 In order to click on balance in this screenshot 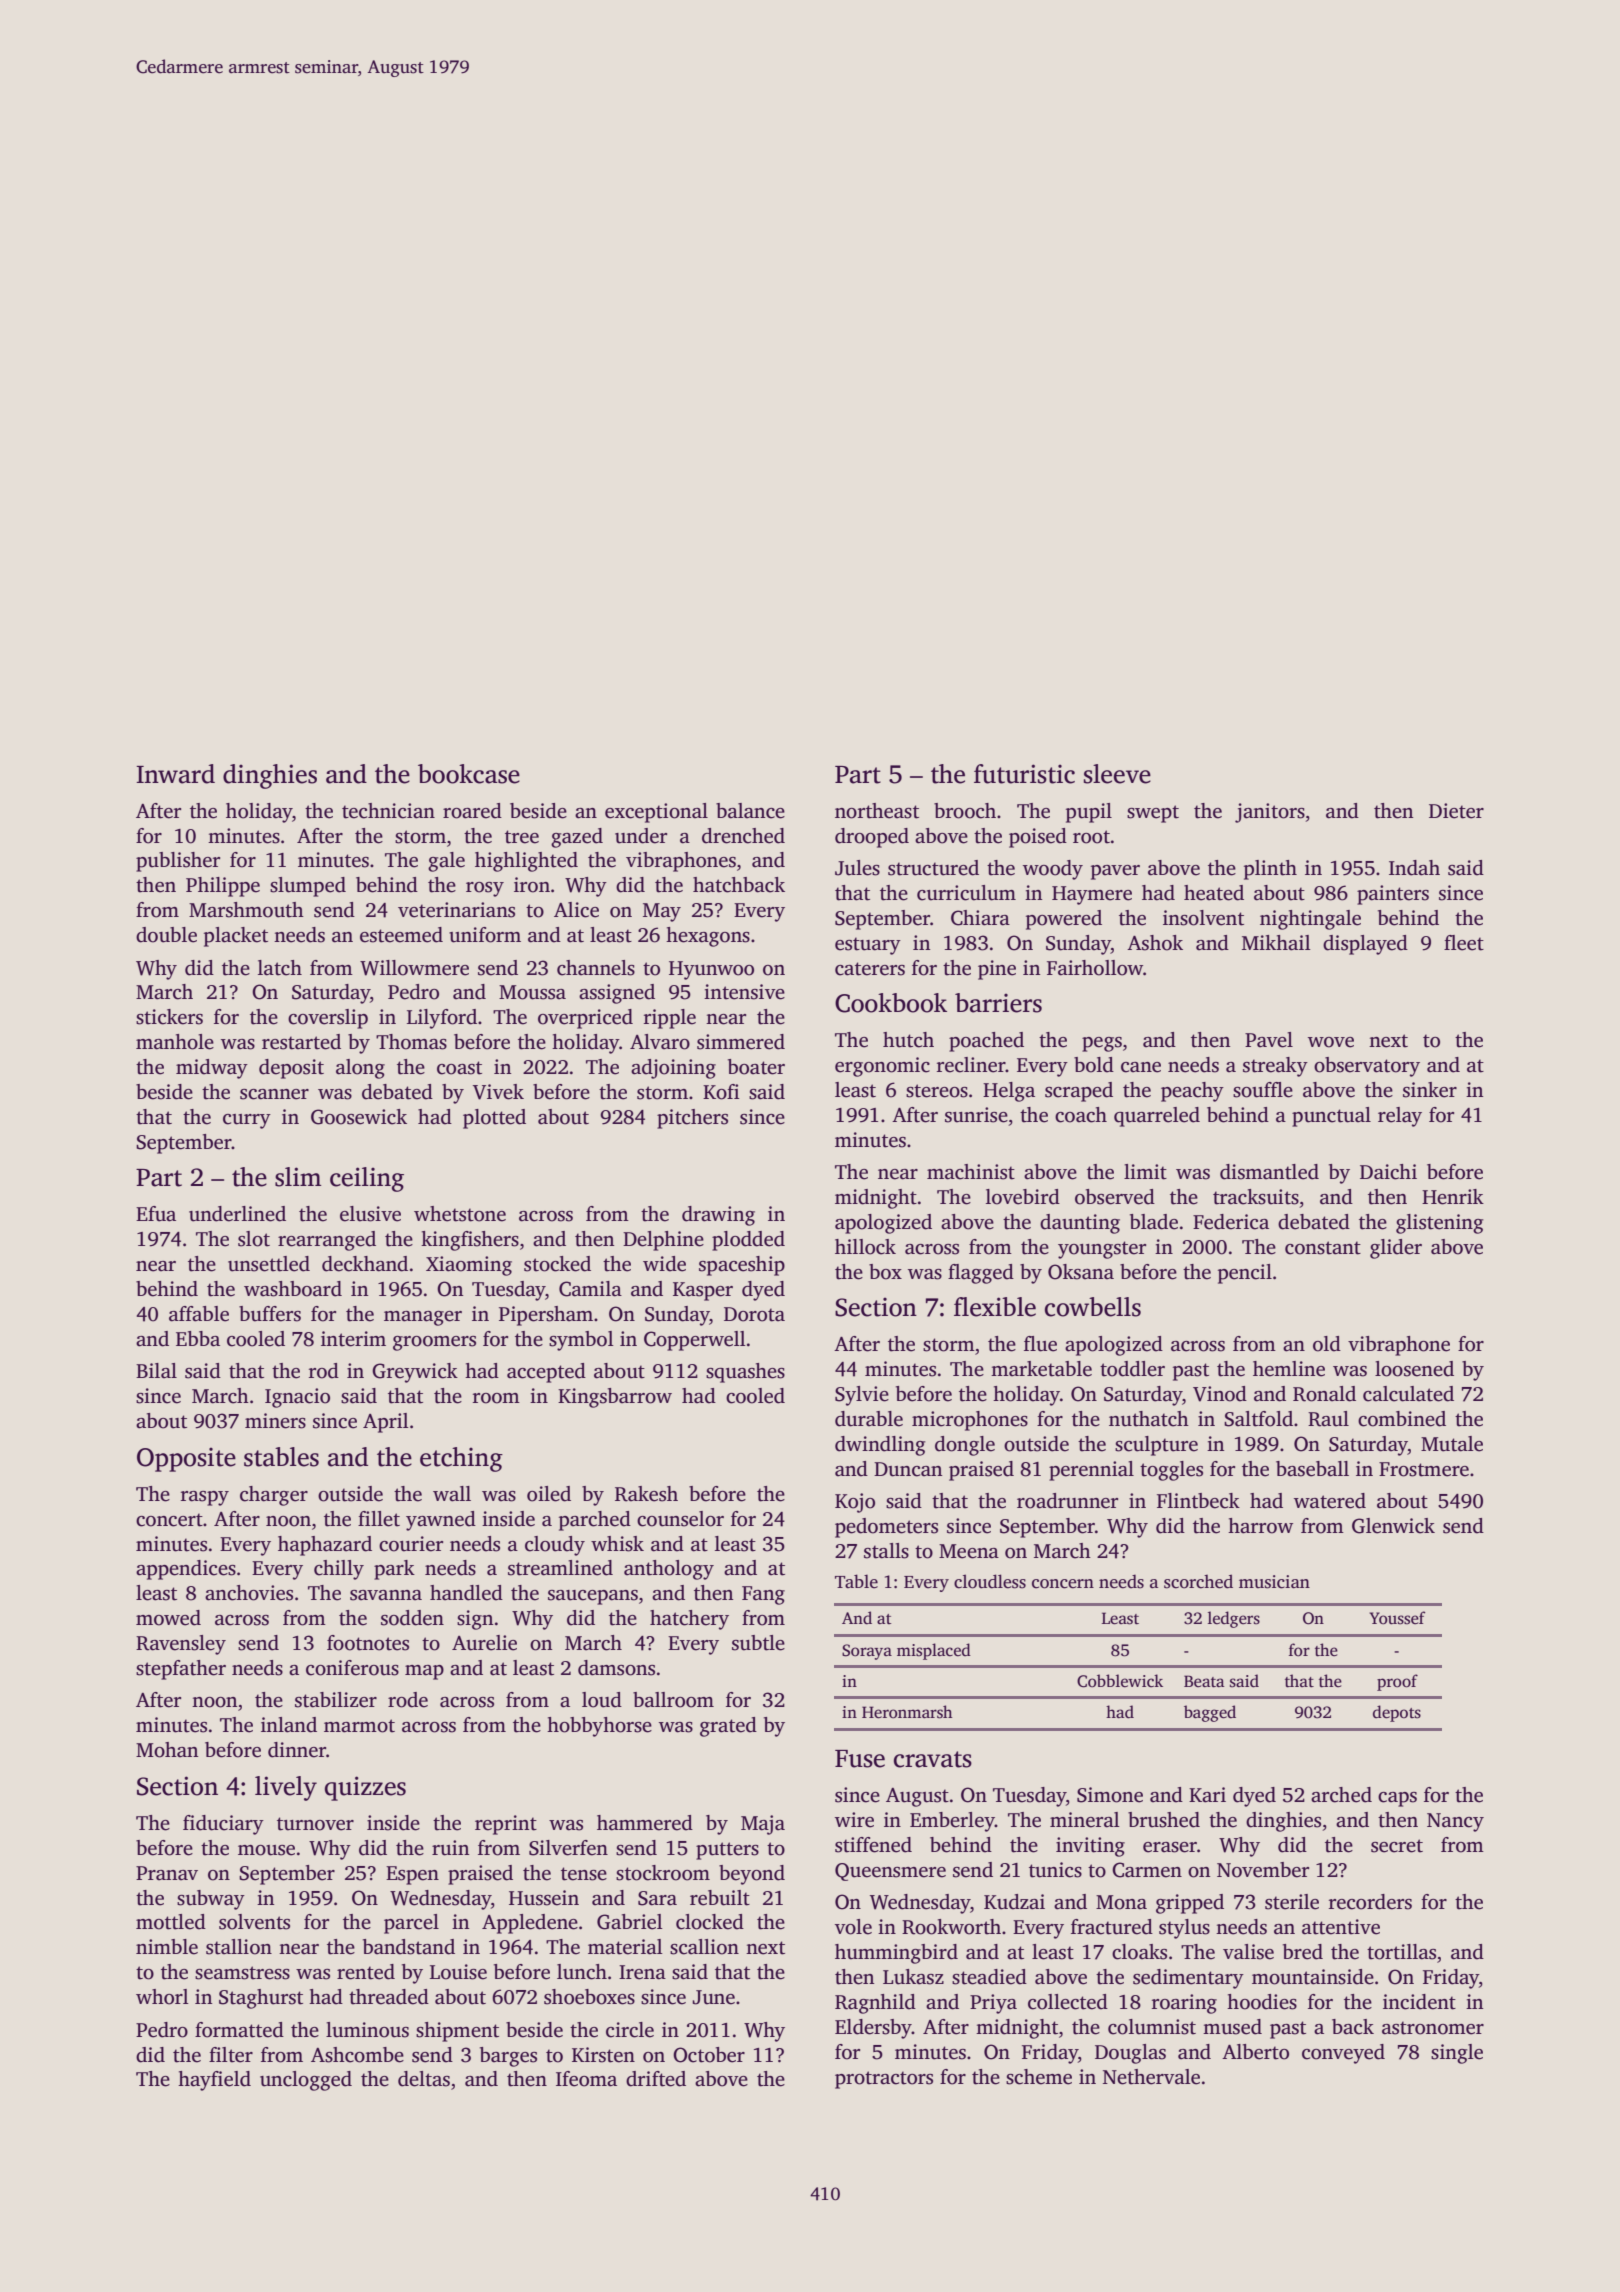, I will do `click(750, 811)`.
